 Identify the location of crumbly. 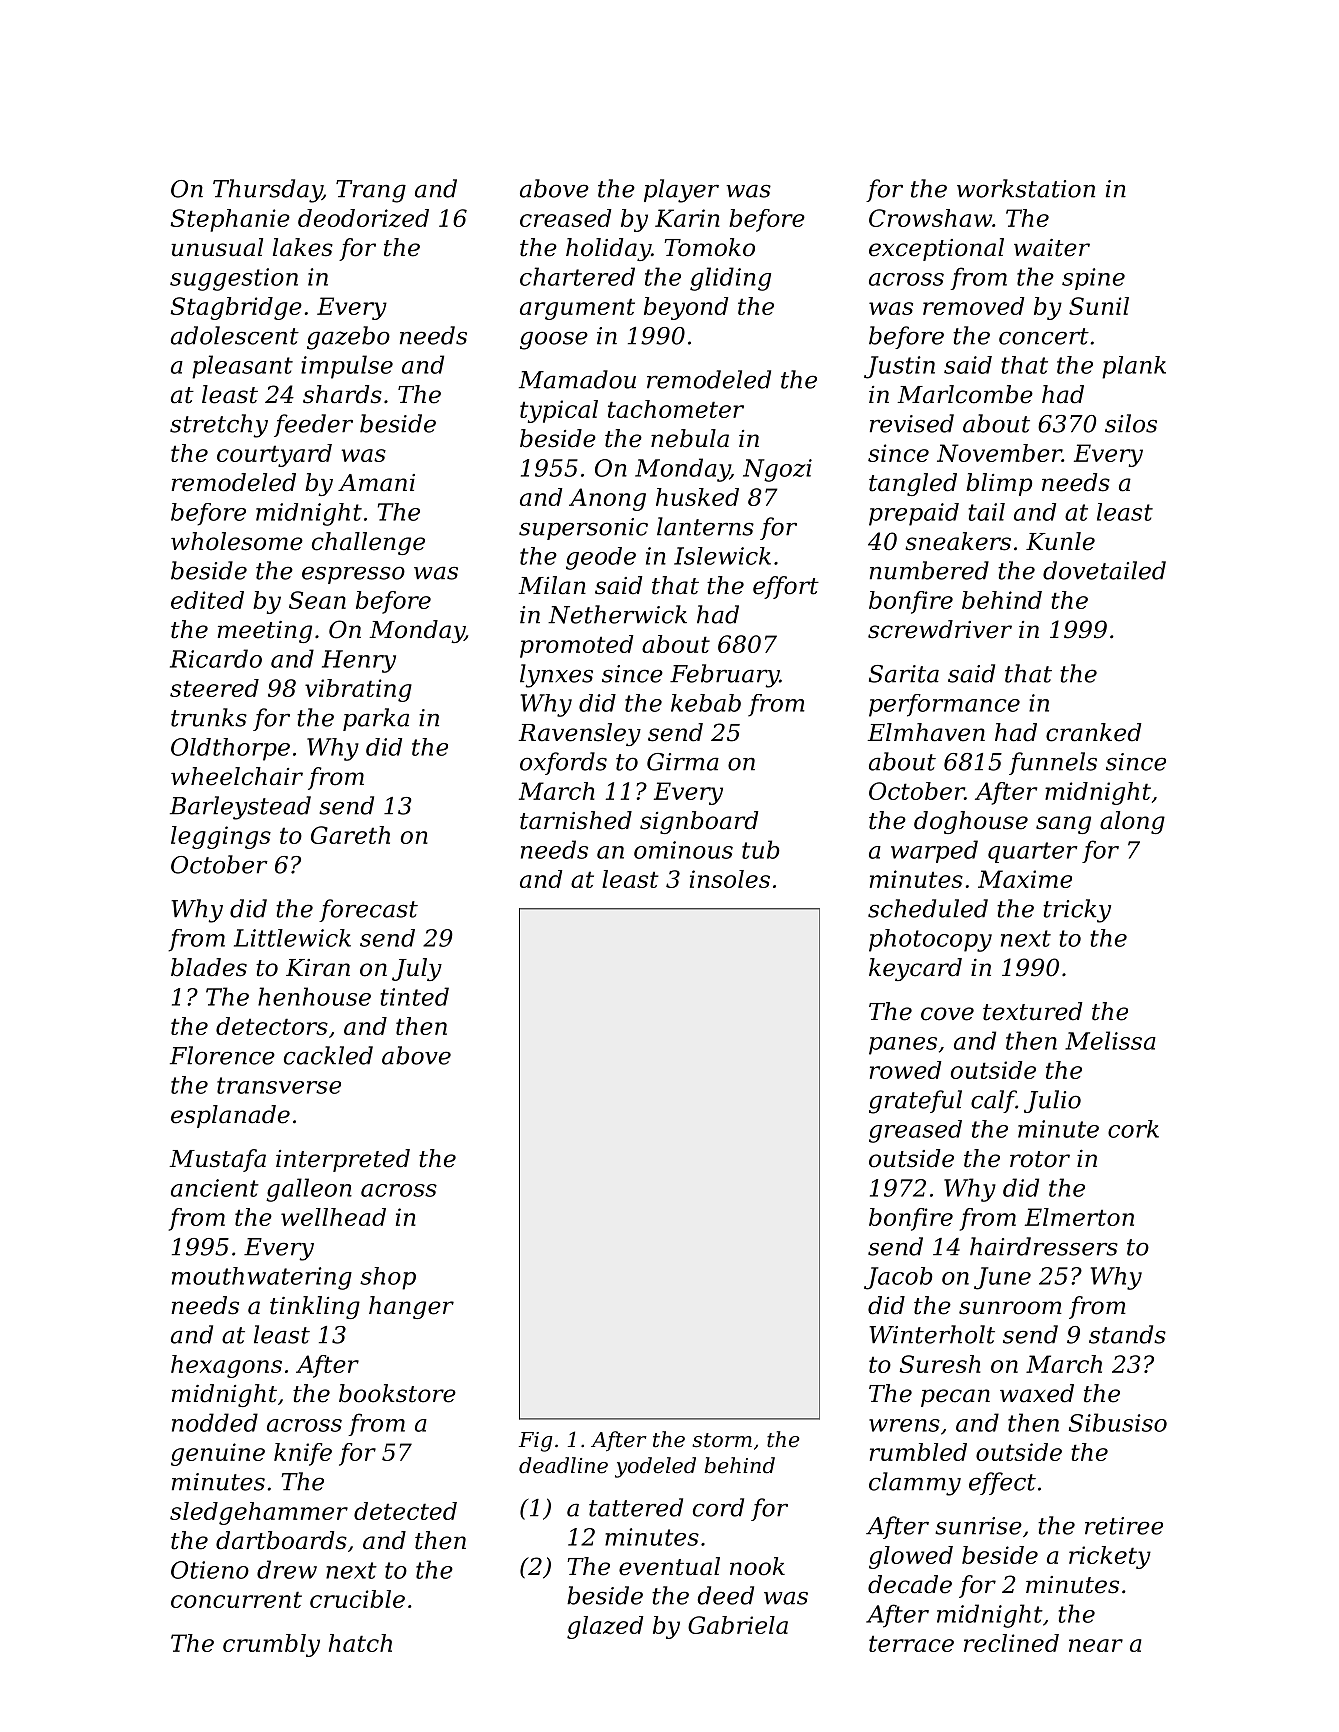
(271, 1645).
